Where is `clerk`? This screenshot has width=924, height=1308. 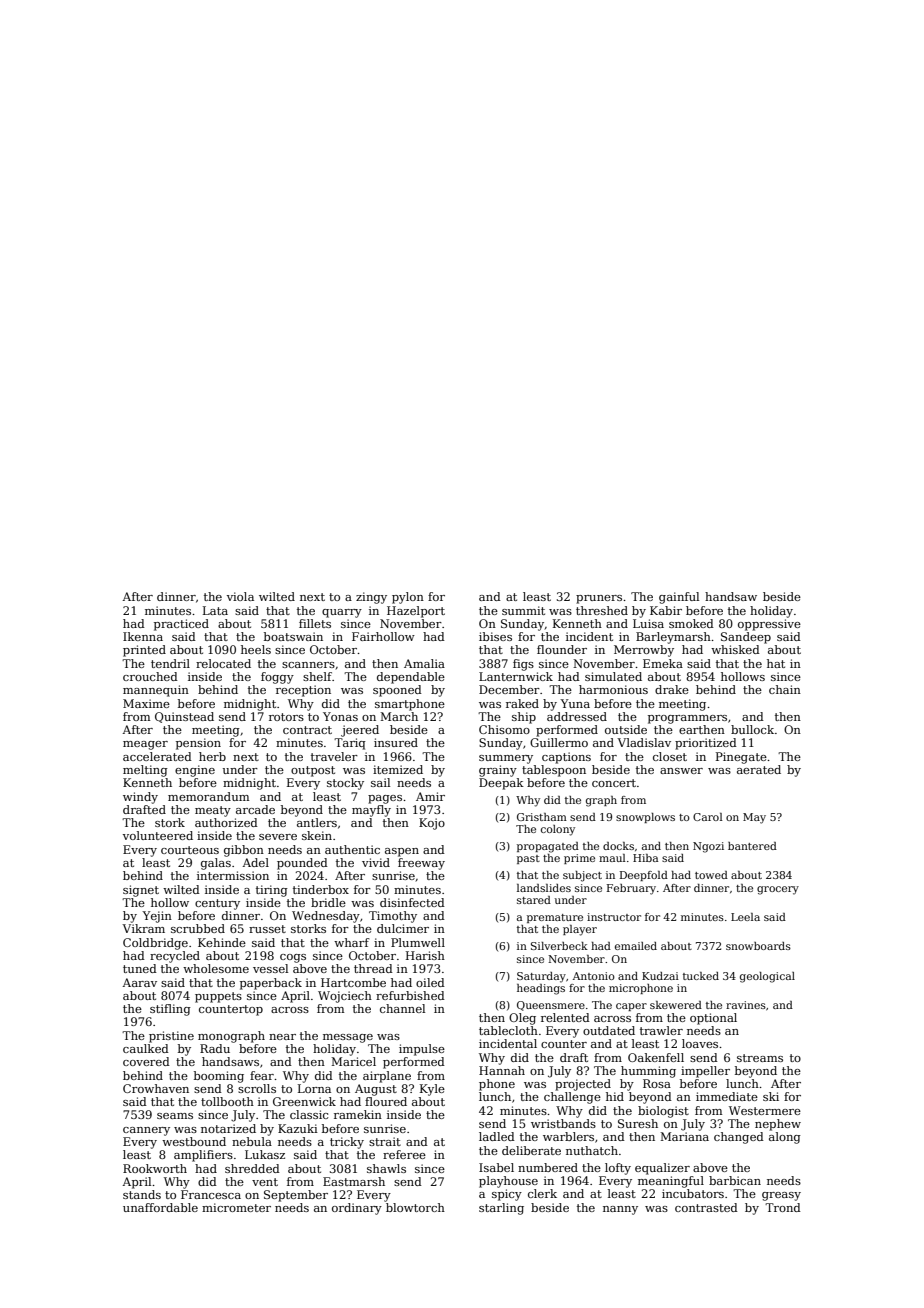 clerk is located at coordinates (542, 1193).
